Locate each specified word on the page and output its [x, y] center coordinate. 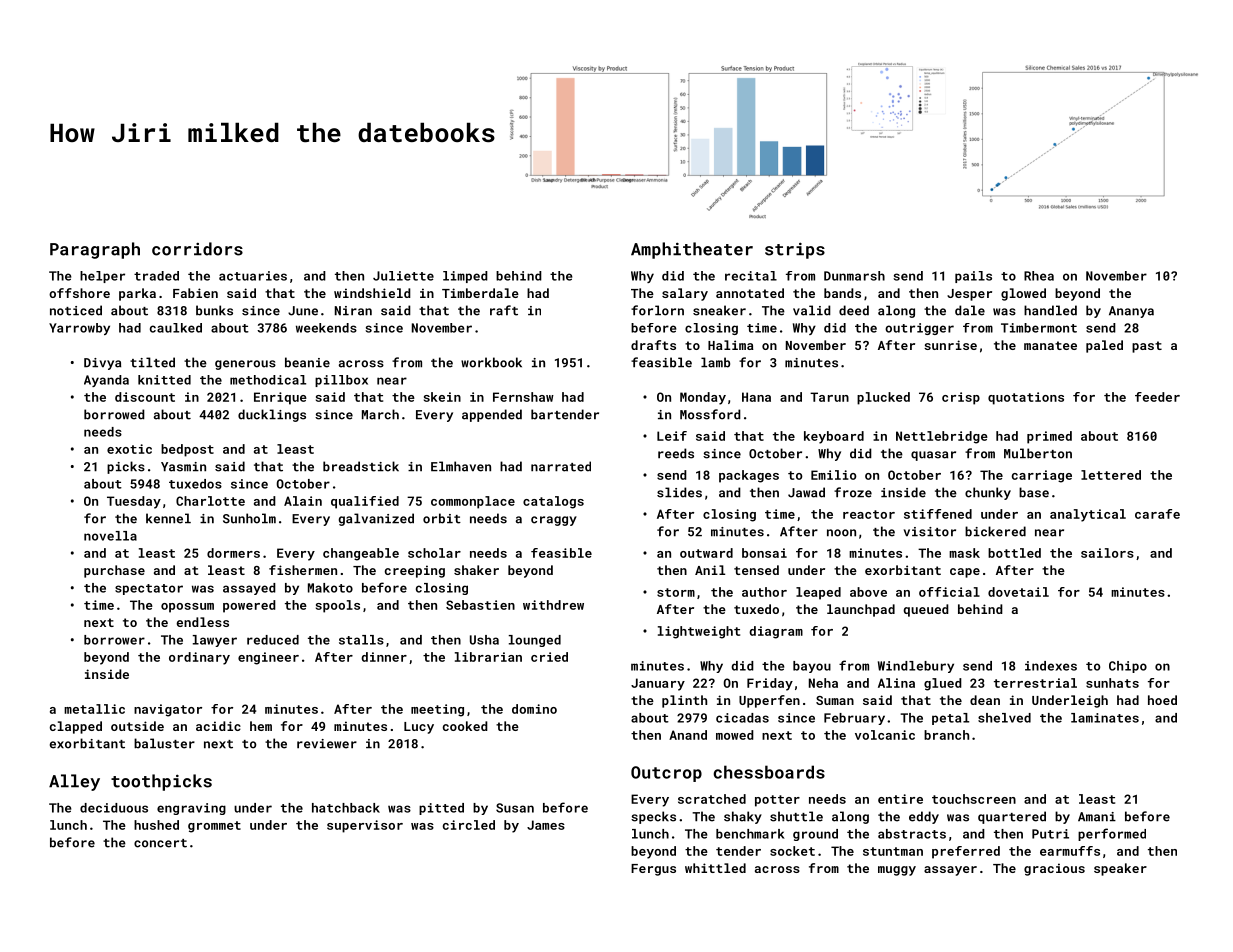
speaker [1120, 869]
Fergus [653, 870]
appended [492, 415]
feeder [1157, 397]
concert [160, 843]
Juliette [403, 276]
